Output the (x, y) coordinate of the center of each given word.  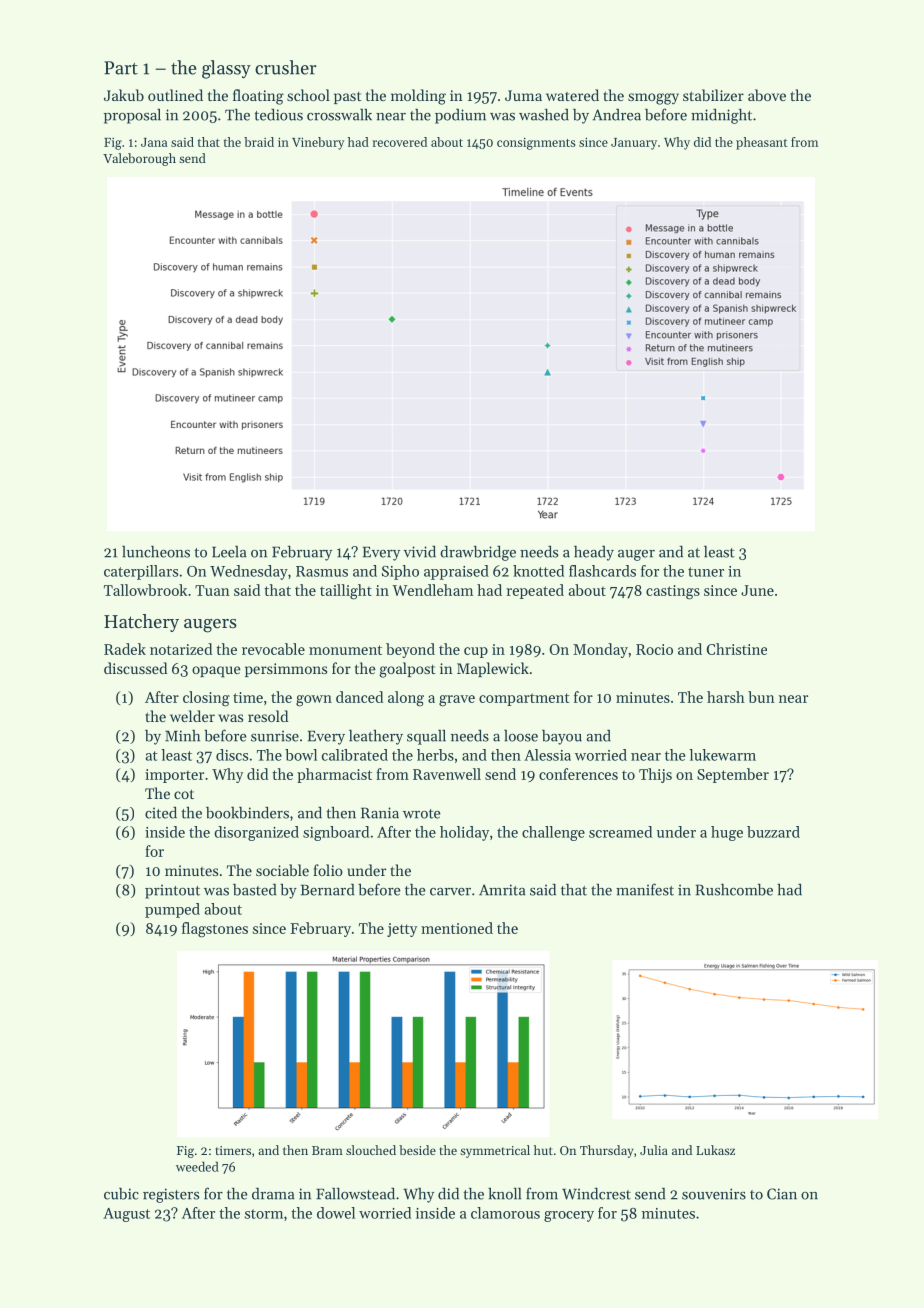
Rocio (654, 649)
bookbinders (247, 812)
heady (594, 553)
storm (264, 1214)
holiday (464, 833)
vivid (420, 551)
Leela (229, 552)
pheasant (761, 143)
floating (258, 97)
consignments (536, 144)
